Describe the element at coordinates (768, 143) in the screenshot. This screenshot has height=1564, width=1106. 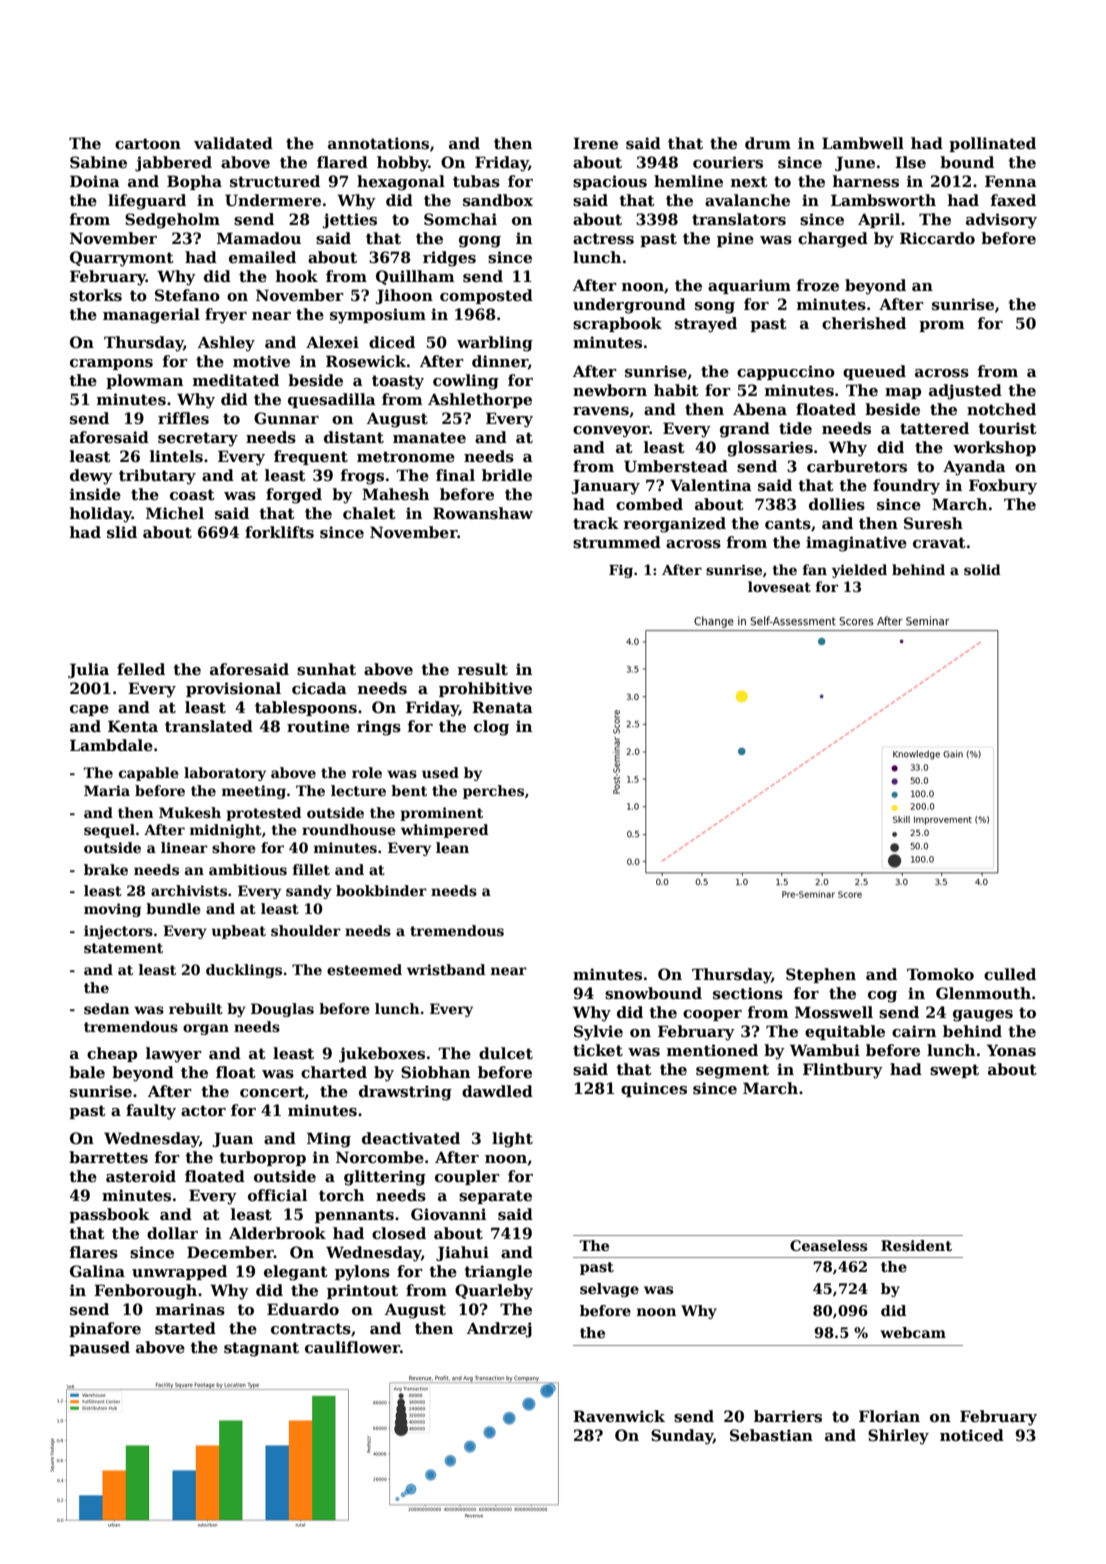
I see `drum` at that location.
